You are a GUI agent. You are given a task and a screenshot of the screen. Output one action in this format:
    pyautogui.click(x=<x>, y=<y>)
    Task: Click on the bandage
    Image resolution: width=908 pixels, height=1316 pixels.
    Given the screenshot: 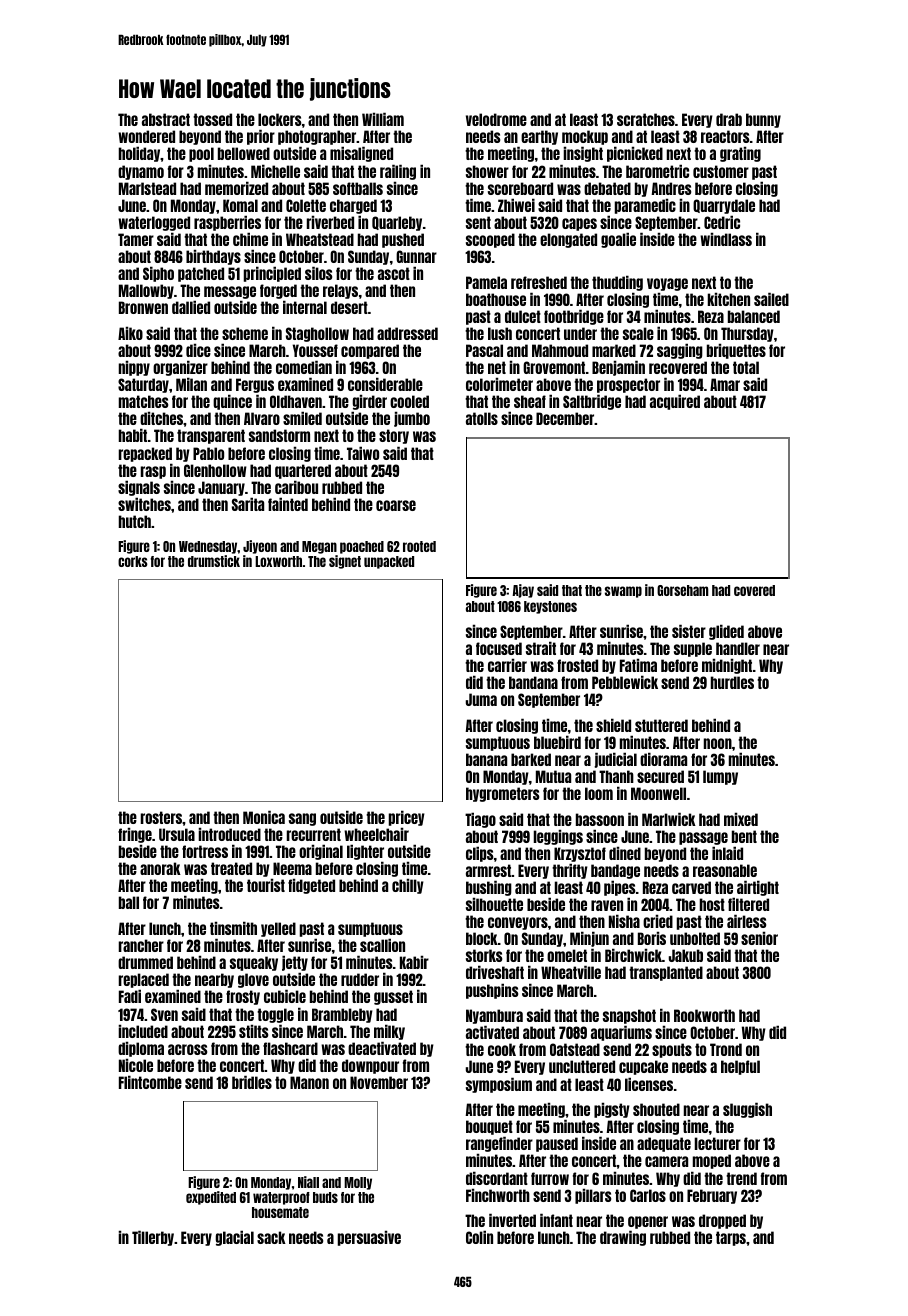 What is the action you would take?
    pyautogui.click(x=615, y=871)
